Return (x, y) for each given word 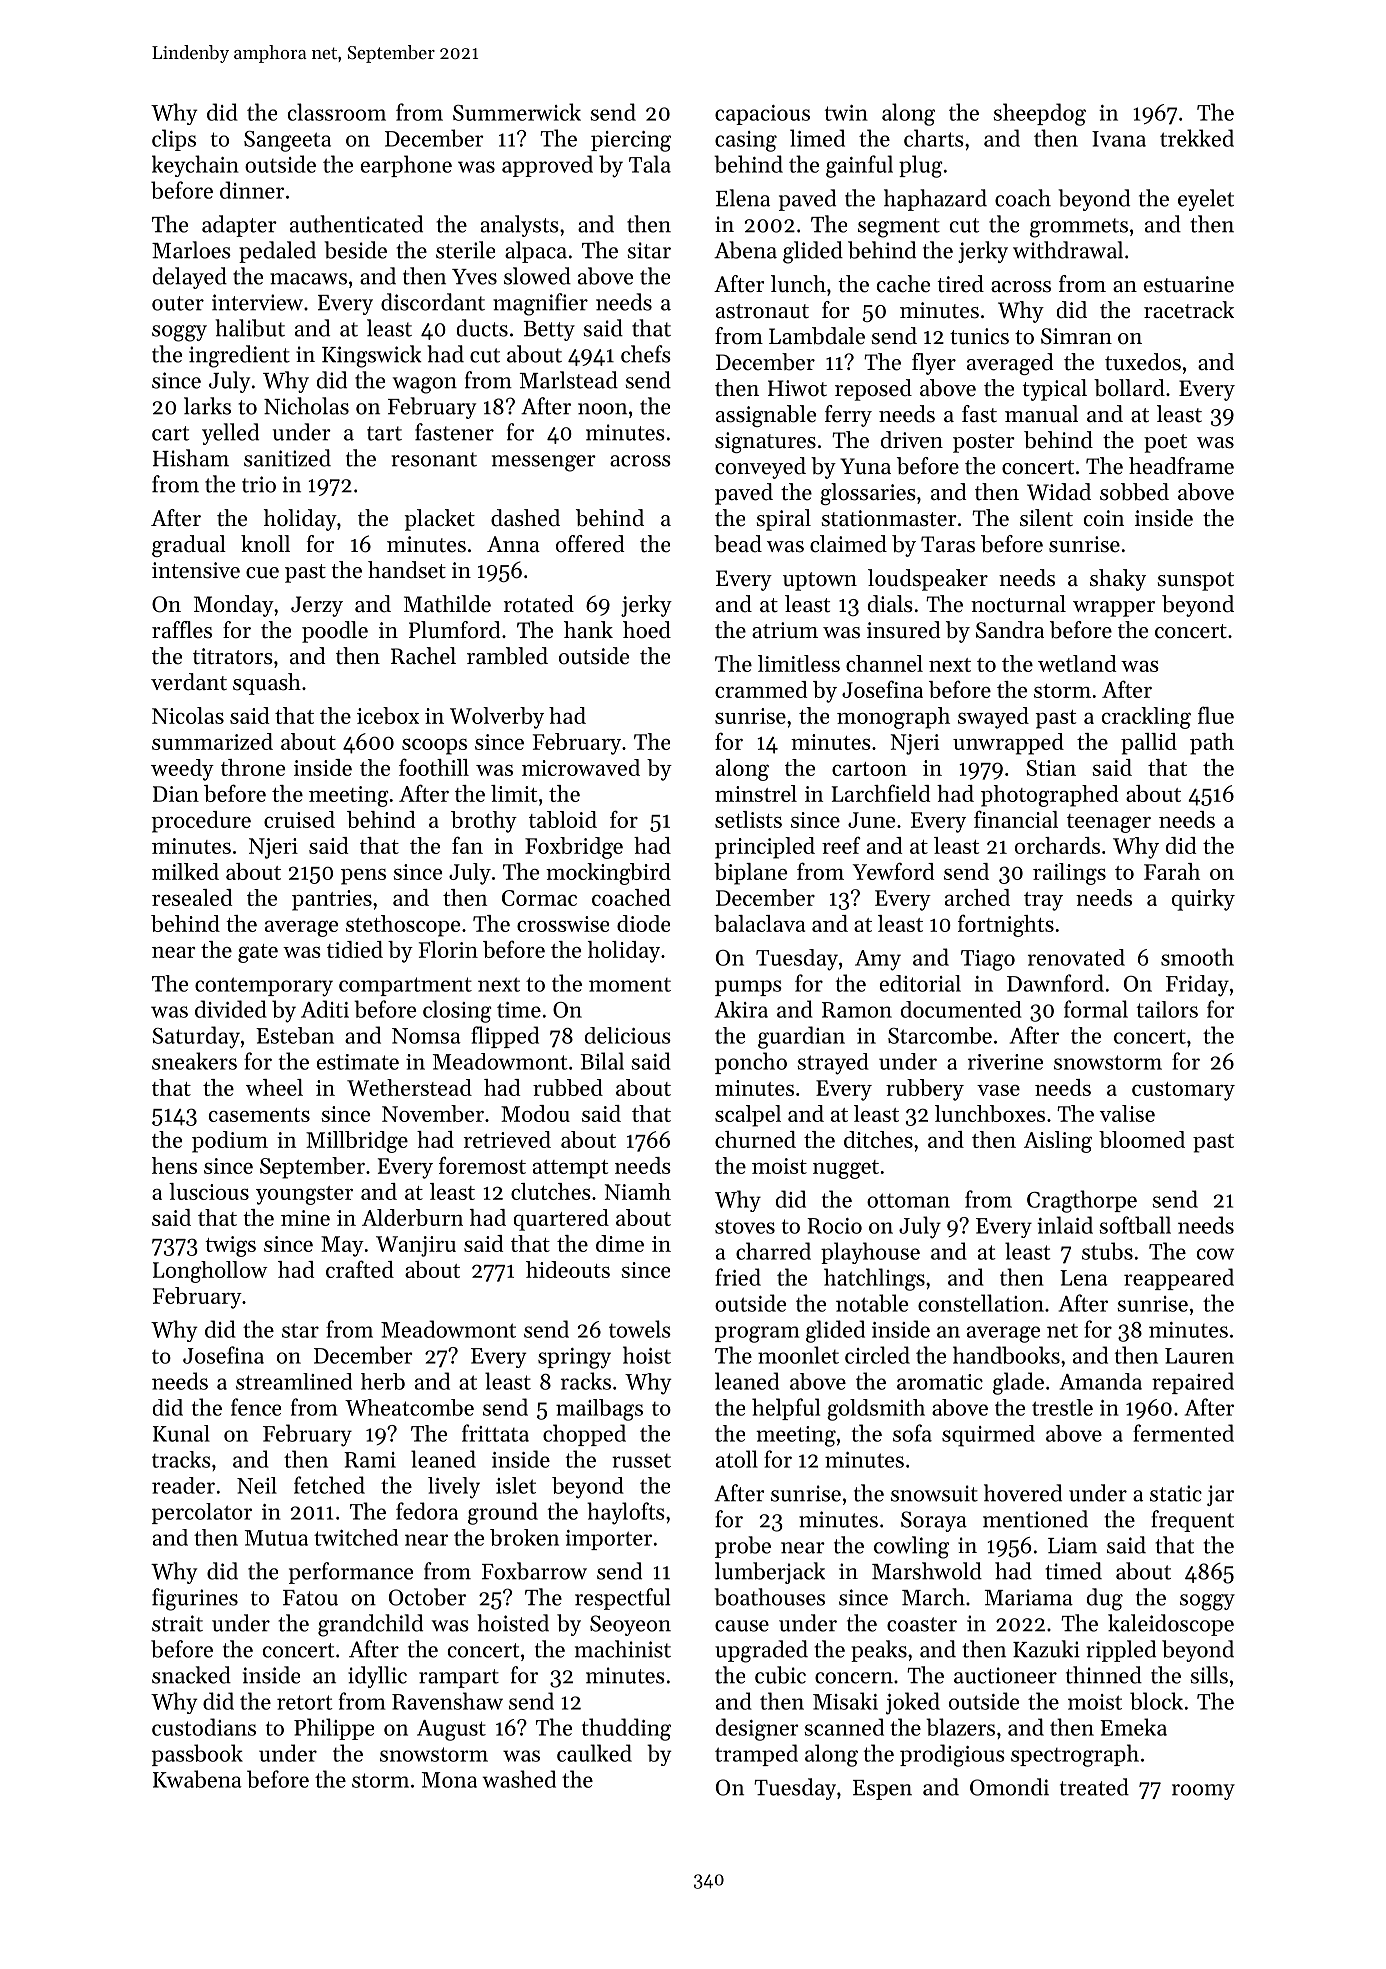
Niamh (638, 1191)
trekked (1197, 138)
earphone (406, 166)
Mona (449, 1780)
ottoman (908, 1200)
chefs (646, 354)
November (433, 1113)
